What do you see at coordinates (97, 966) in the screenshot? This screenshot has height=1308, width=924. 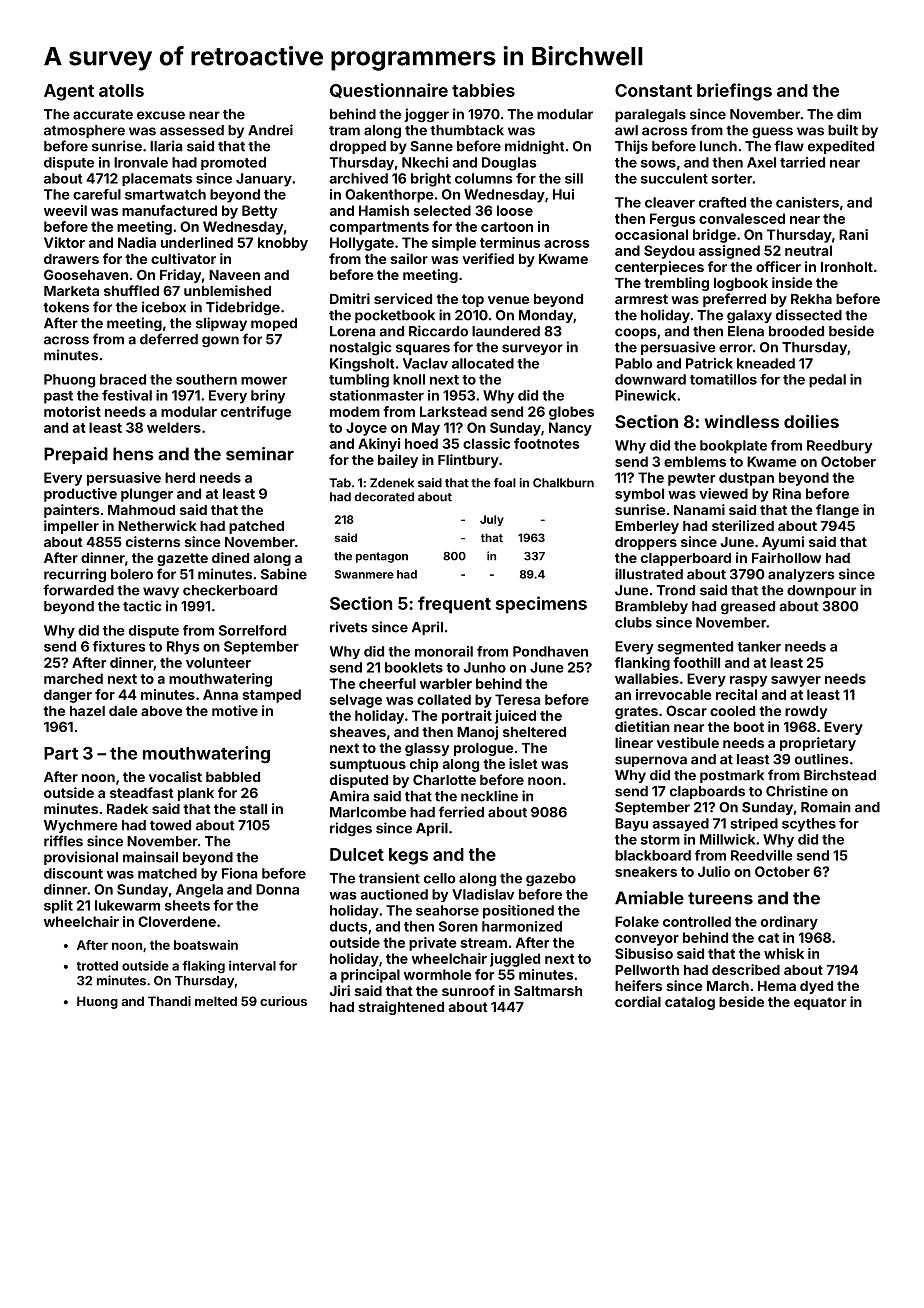 I see `trotted` at bounding box center [97, 966].
